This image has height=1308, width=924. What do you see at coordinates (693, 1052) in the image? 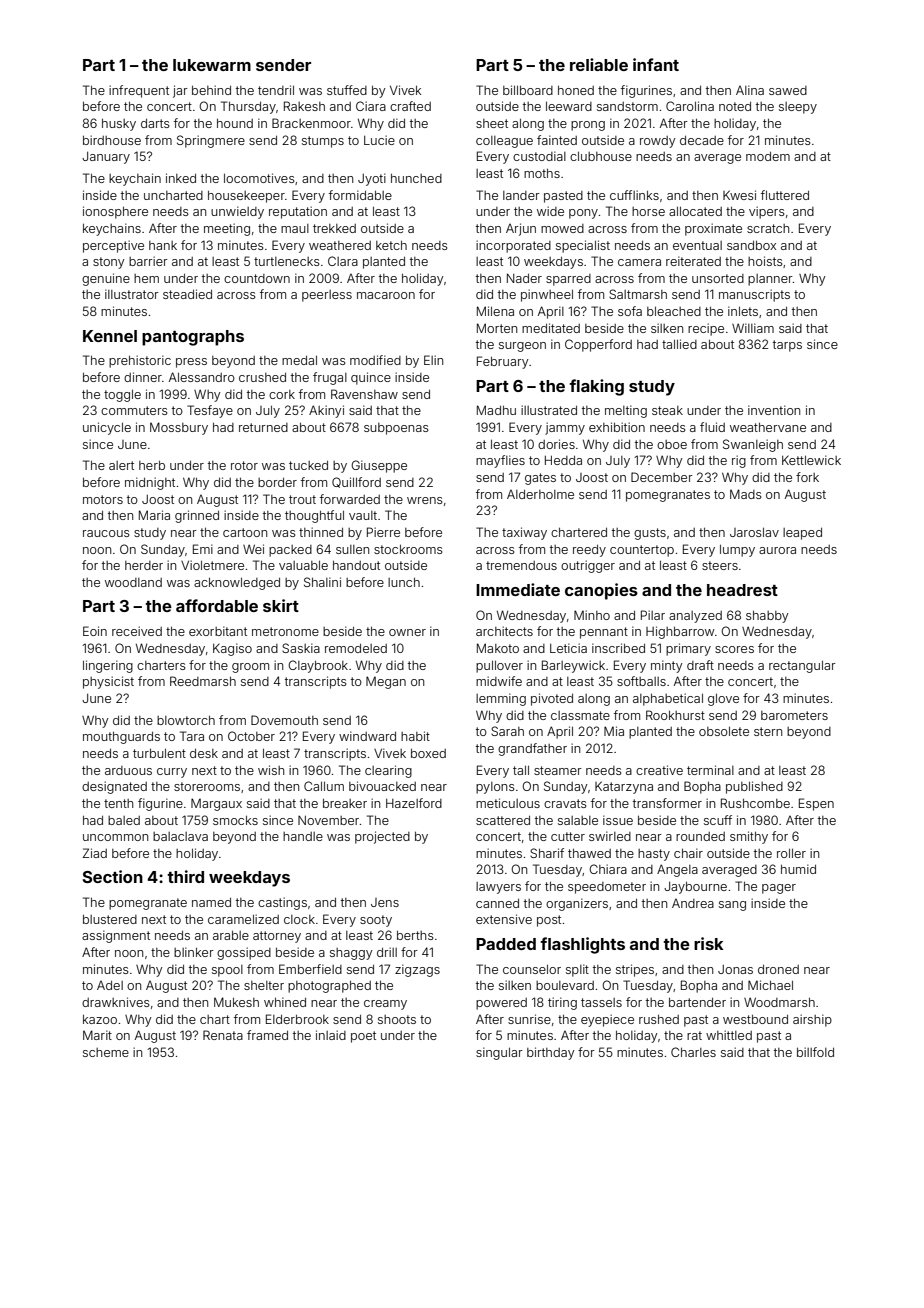
I see `Charles` at bounding box center [693, 1052].
